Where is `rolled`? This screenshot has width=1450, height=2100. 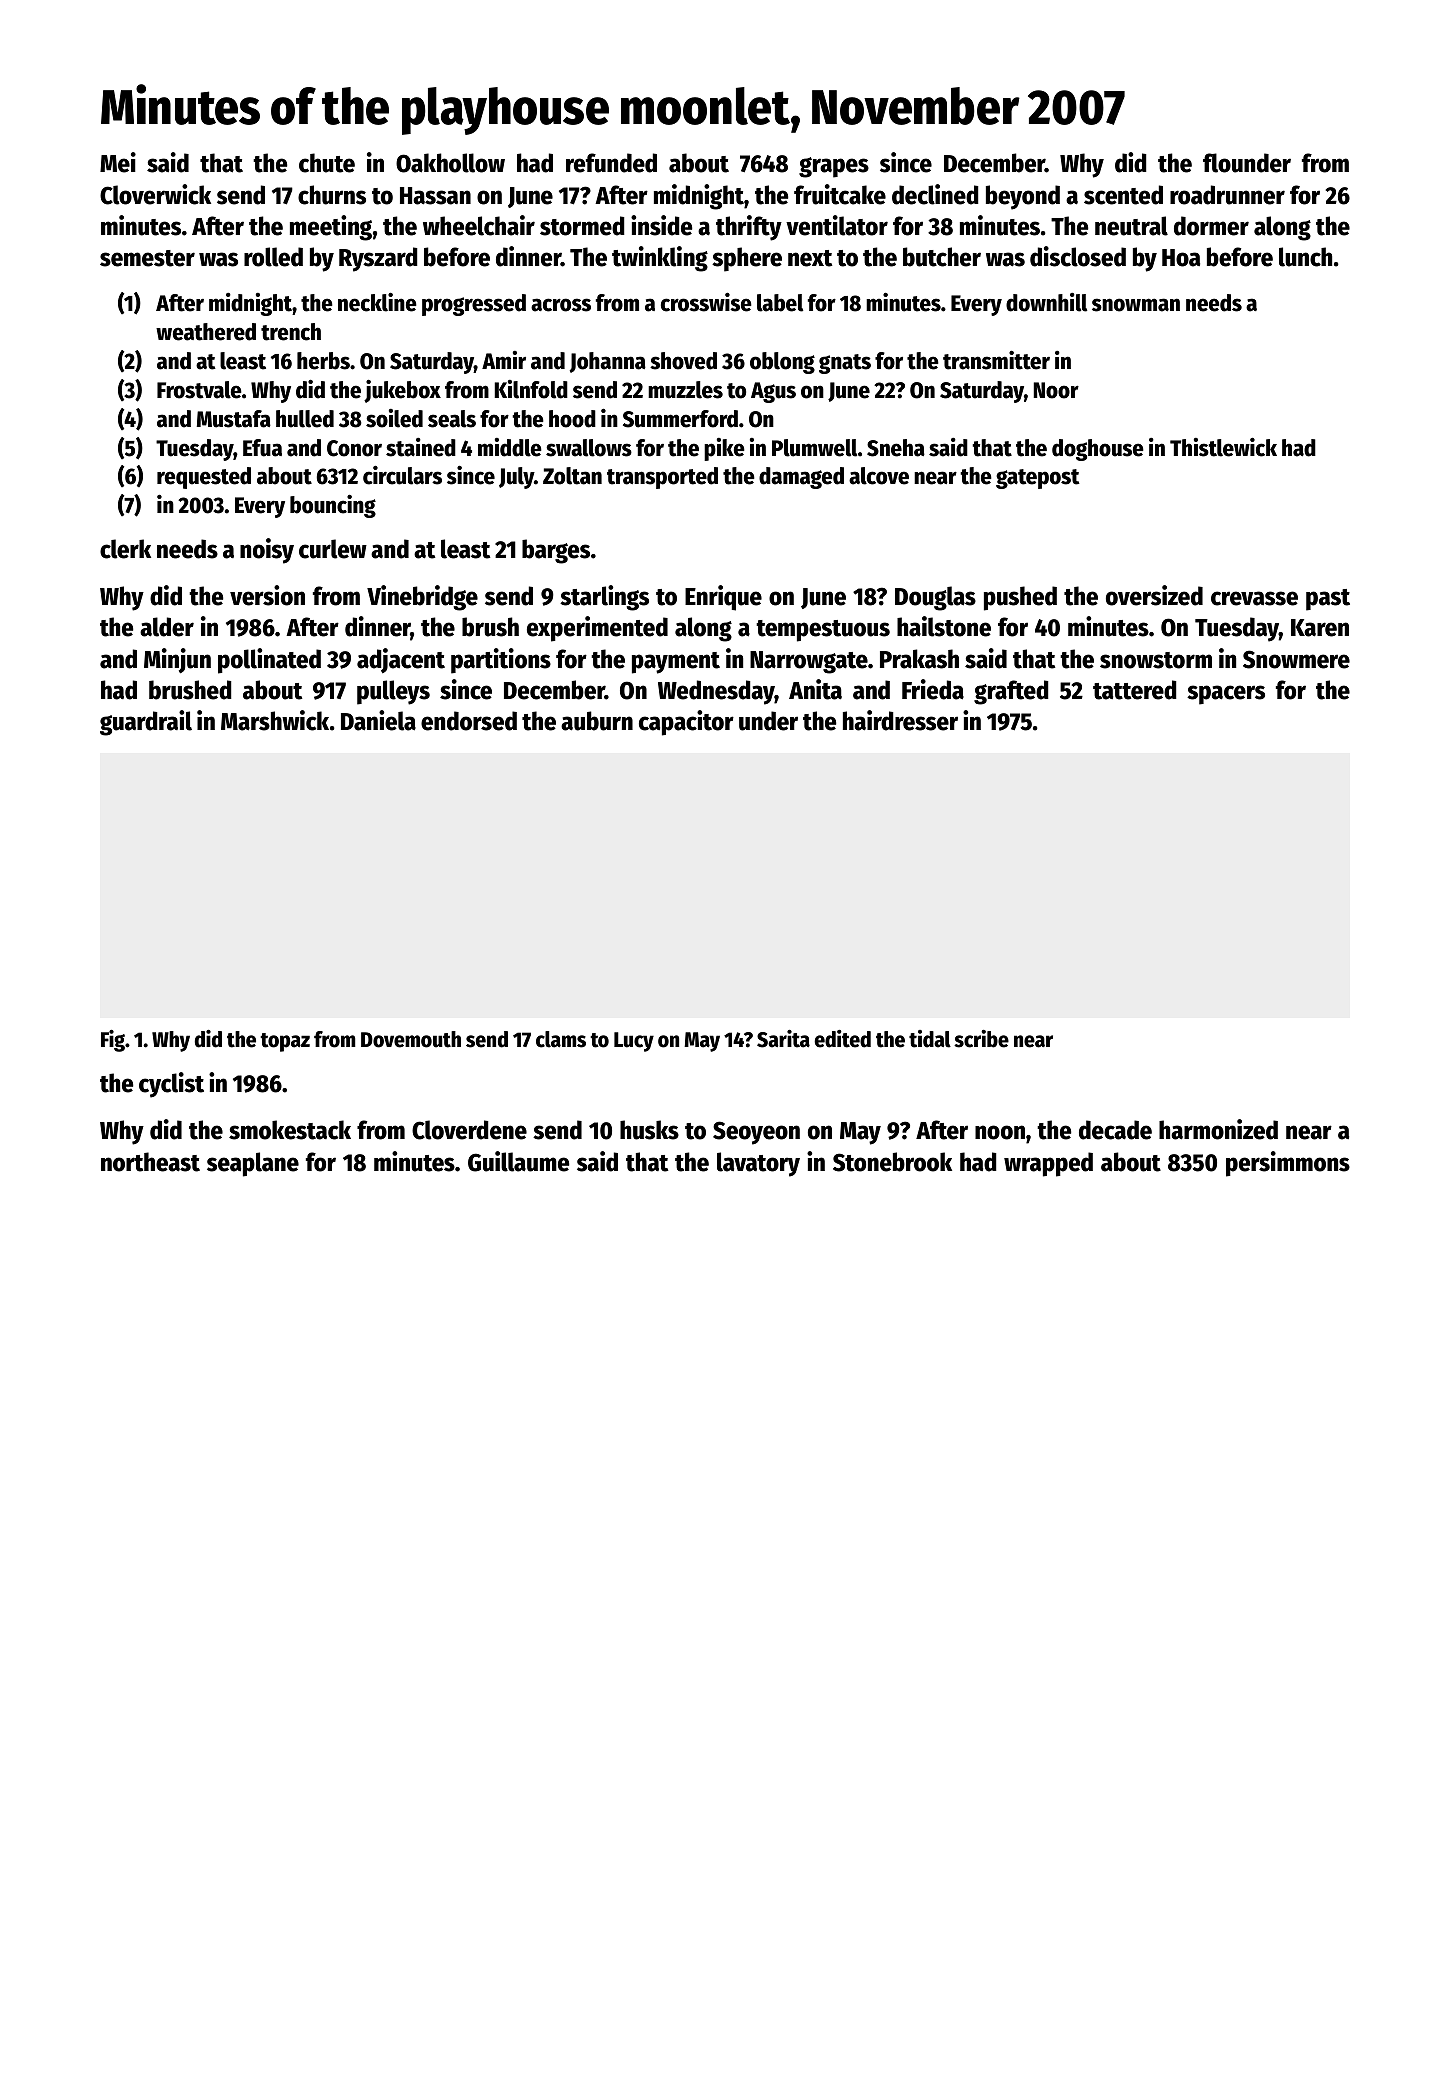
rolled is located at coordinates (273, 257).
